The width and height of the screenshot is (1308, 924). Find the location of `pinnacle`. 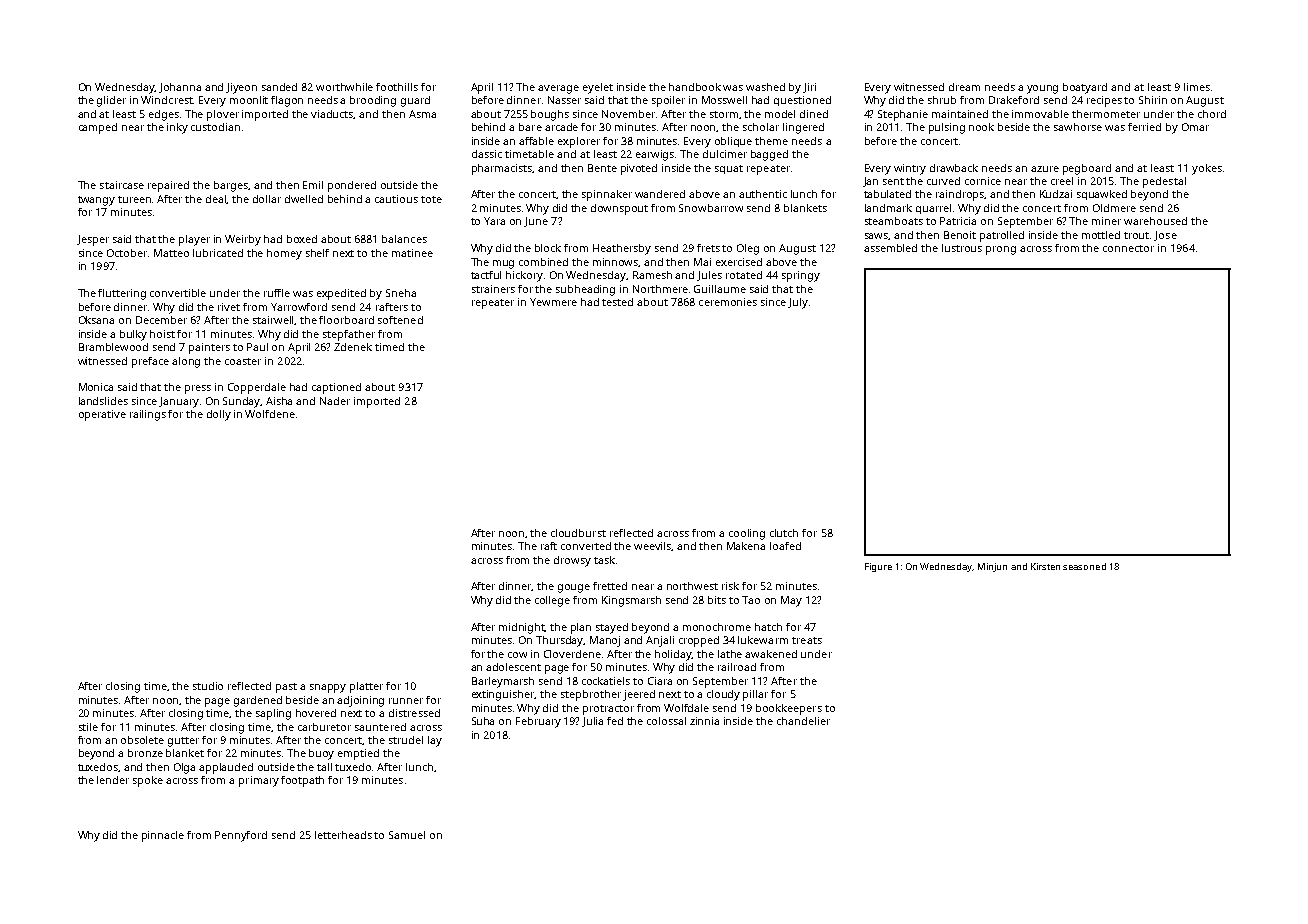

pinnacle is located at coordinates (163, 836).
